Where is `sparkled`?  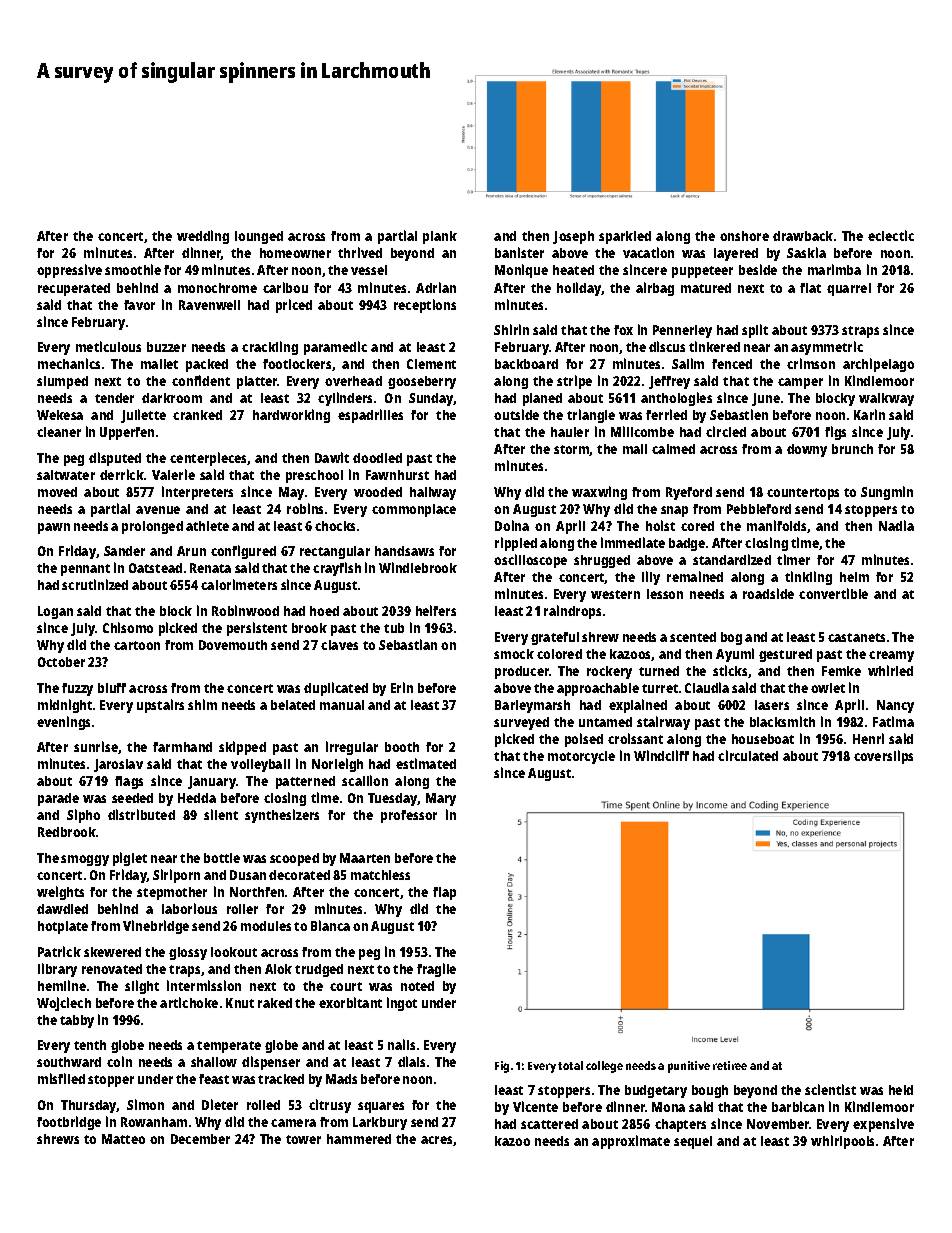 sparkled is located at coordinates (625, 237).
